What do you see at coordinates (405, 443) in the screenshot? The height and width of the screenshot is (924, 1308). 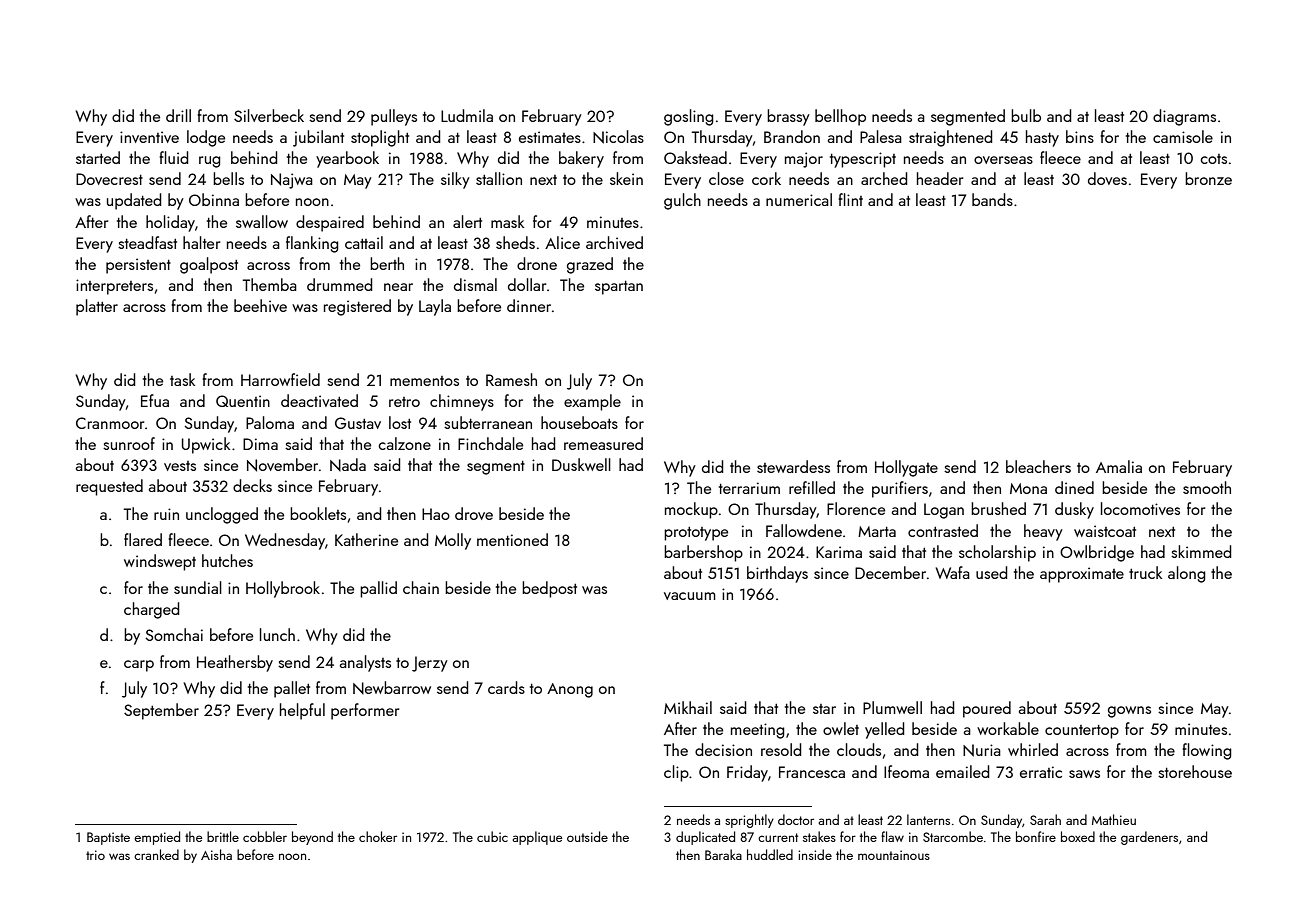 I see `calzone` at bounding box center [405, 443].
